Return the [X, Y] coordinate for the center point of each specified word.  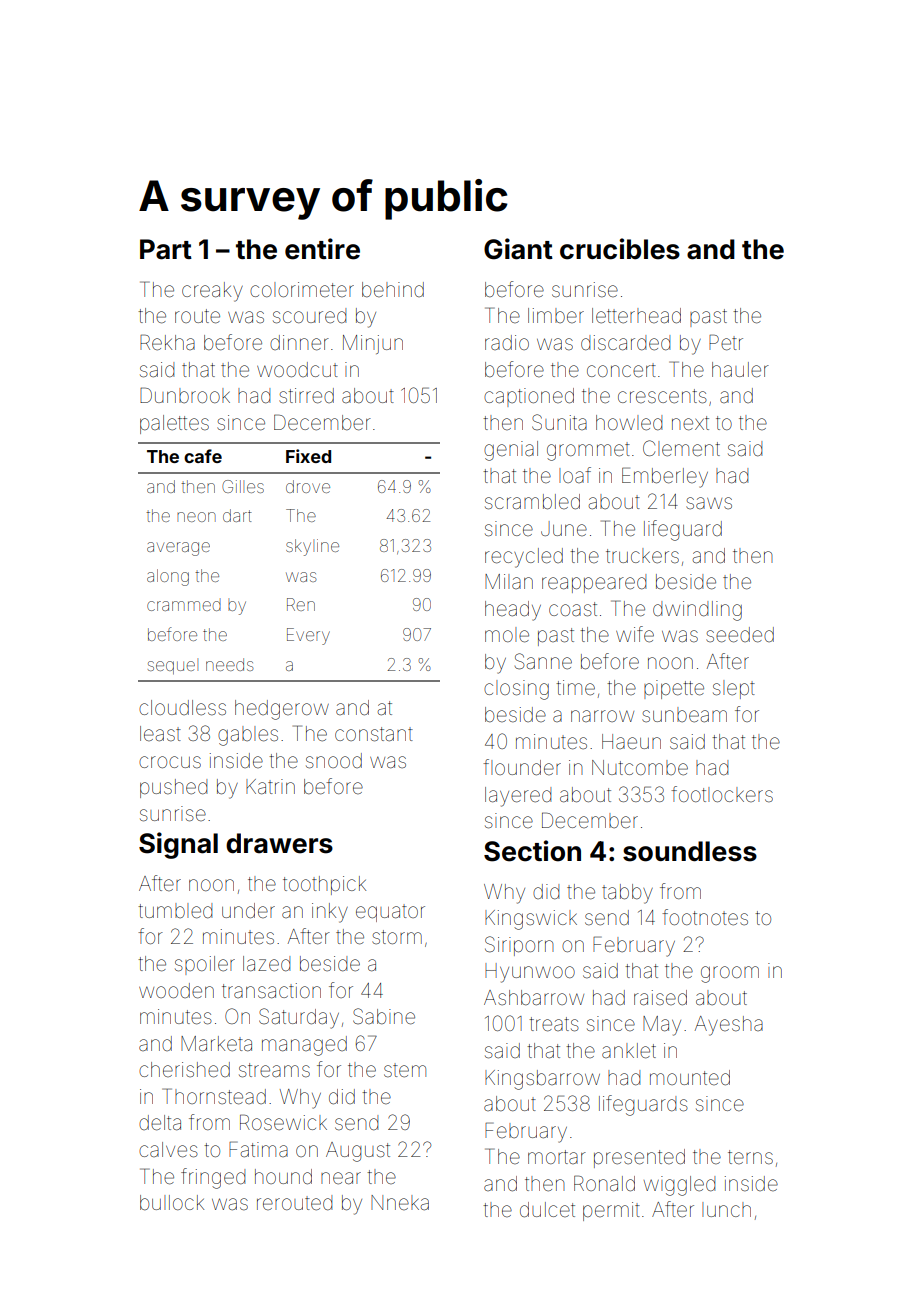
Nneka [400, 1202]
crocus [170, 762]
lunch [726, 1209]
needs [229, 664]
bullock [172, 1202]
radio [507, 342]
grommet [588, 451]
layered [518, 797]
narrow [602, 716]
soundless [690, 851]
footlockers [722, 794]
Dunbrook [185, 395]
